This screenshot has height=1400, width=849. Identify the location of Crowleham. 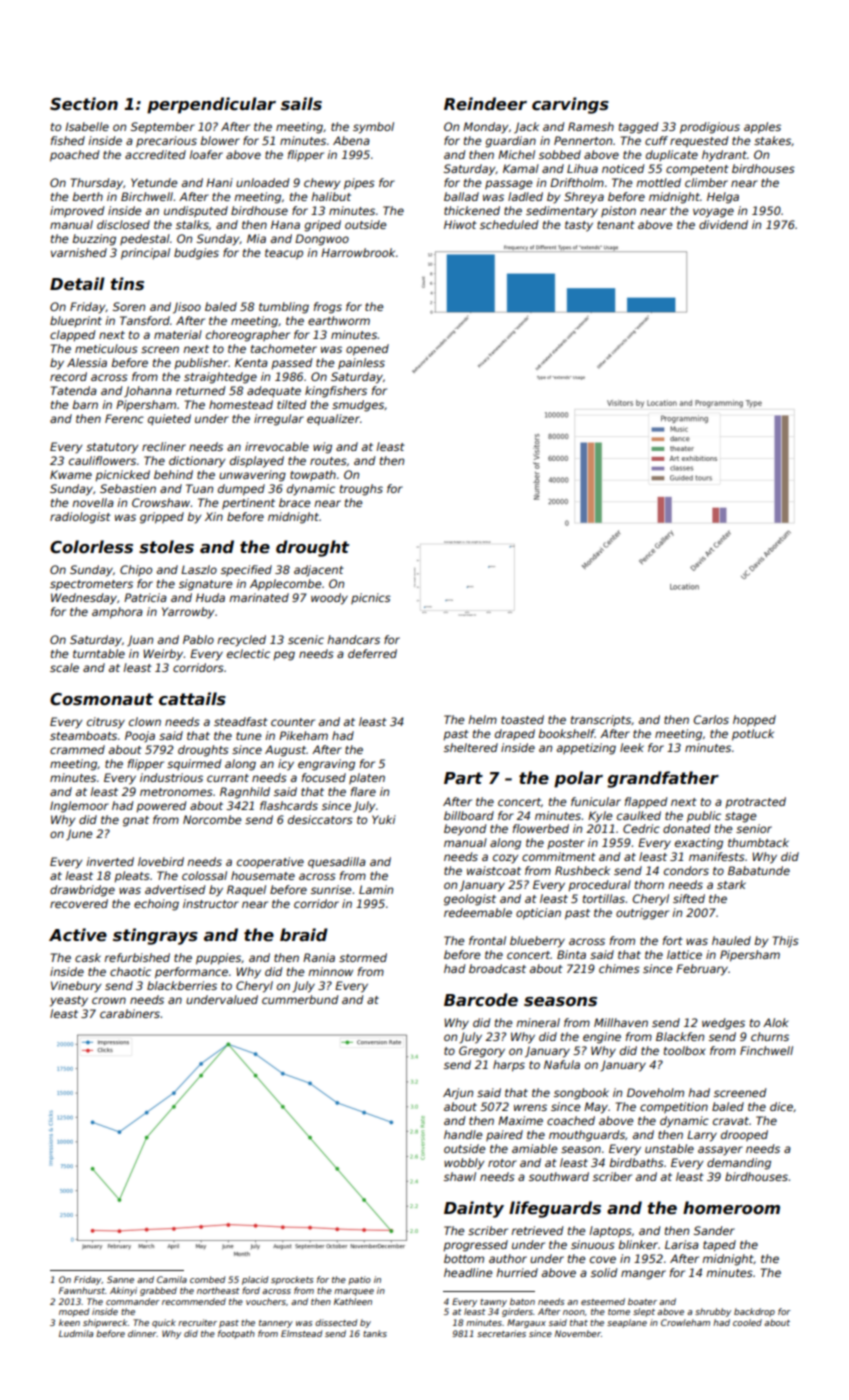
(685, 1322).
